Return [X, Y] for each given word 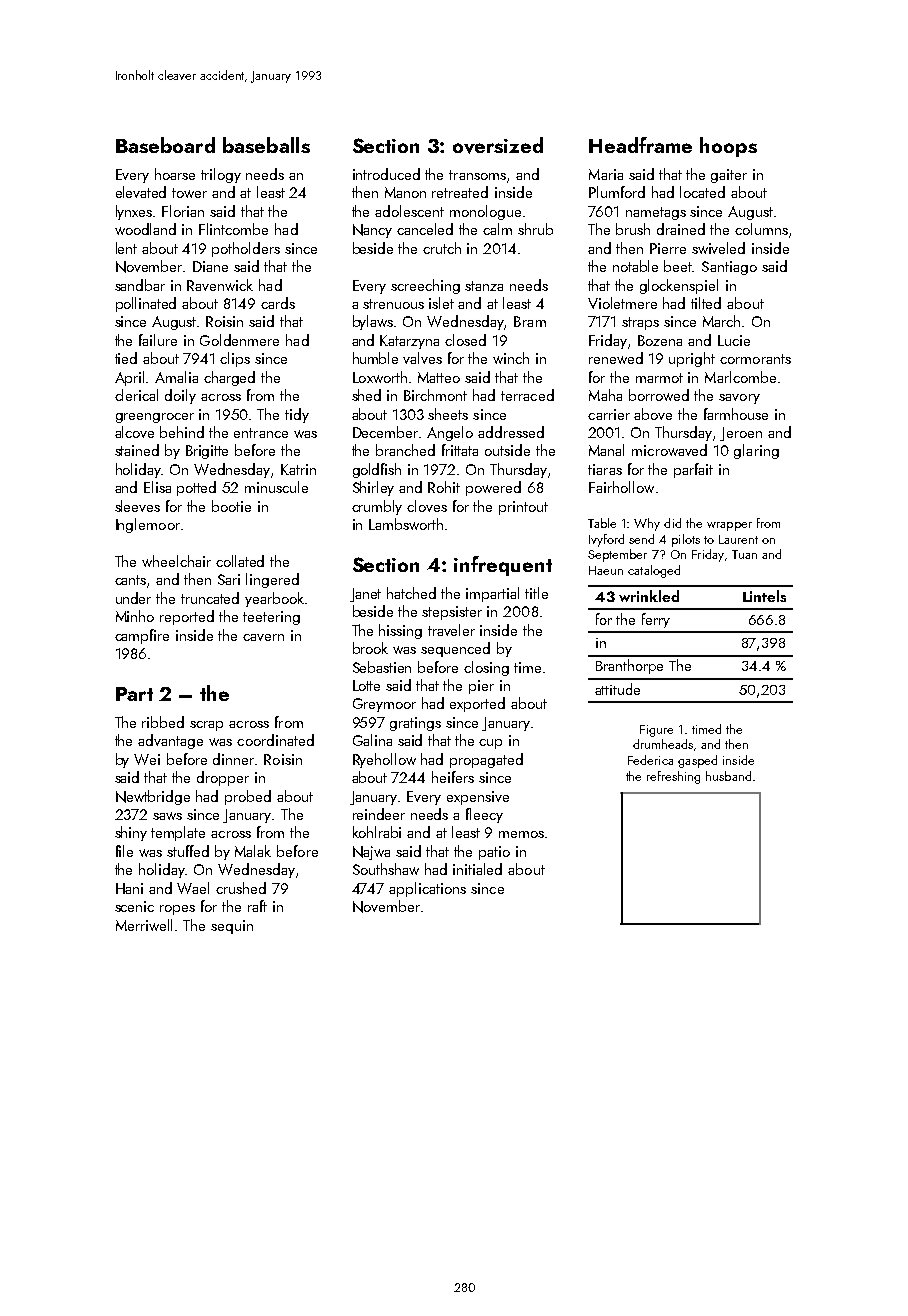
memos [521, 834]
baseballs [266, 145]
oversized [498, 145]
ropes [177, 910]
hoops [728, 147]
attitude [617, 689]
